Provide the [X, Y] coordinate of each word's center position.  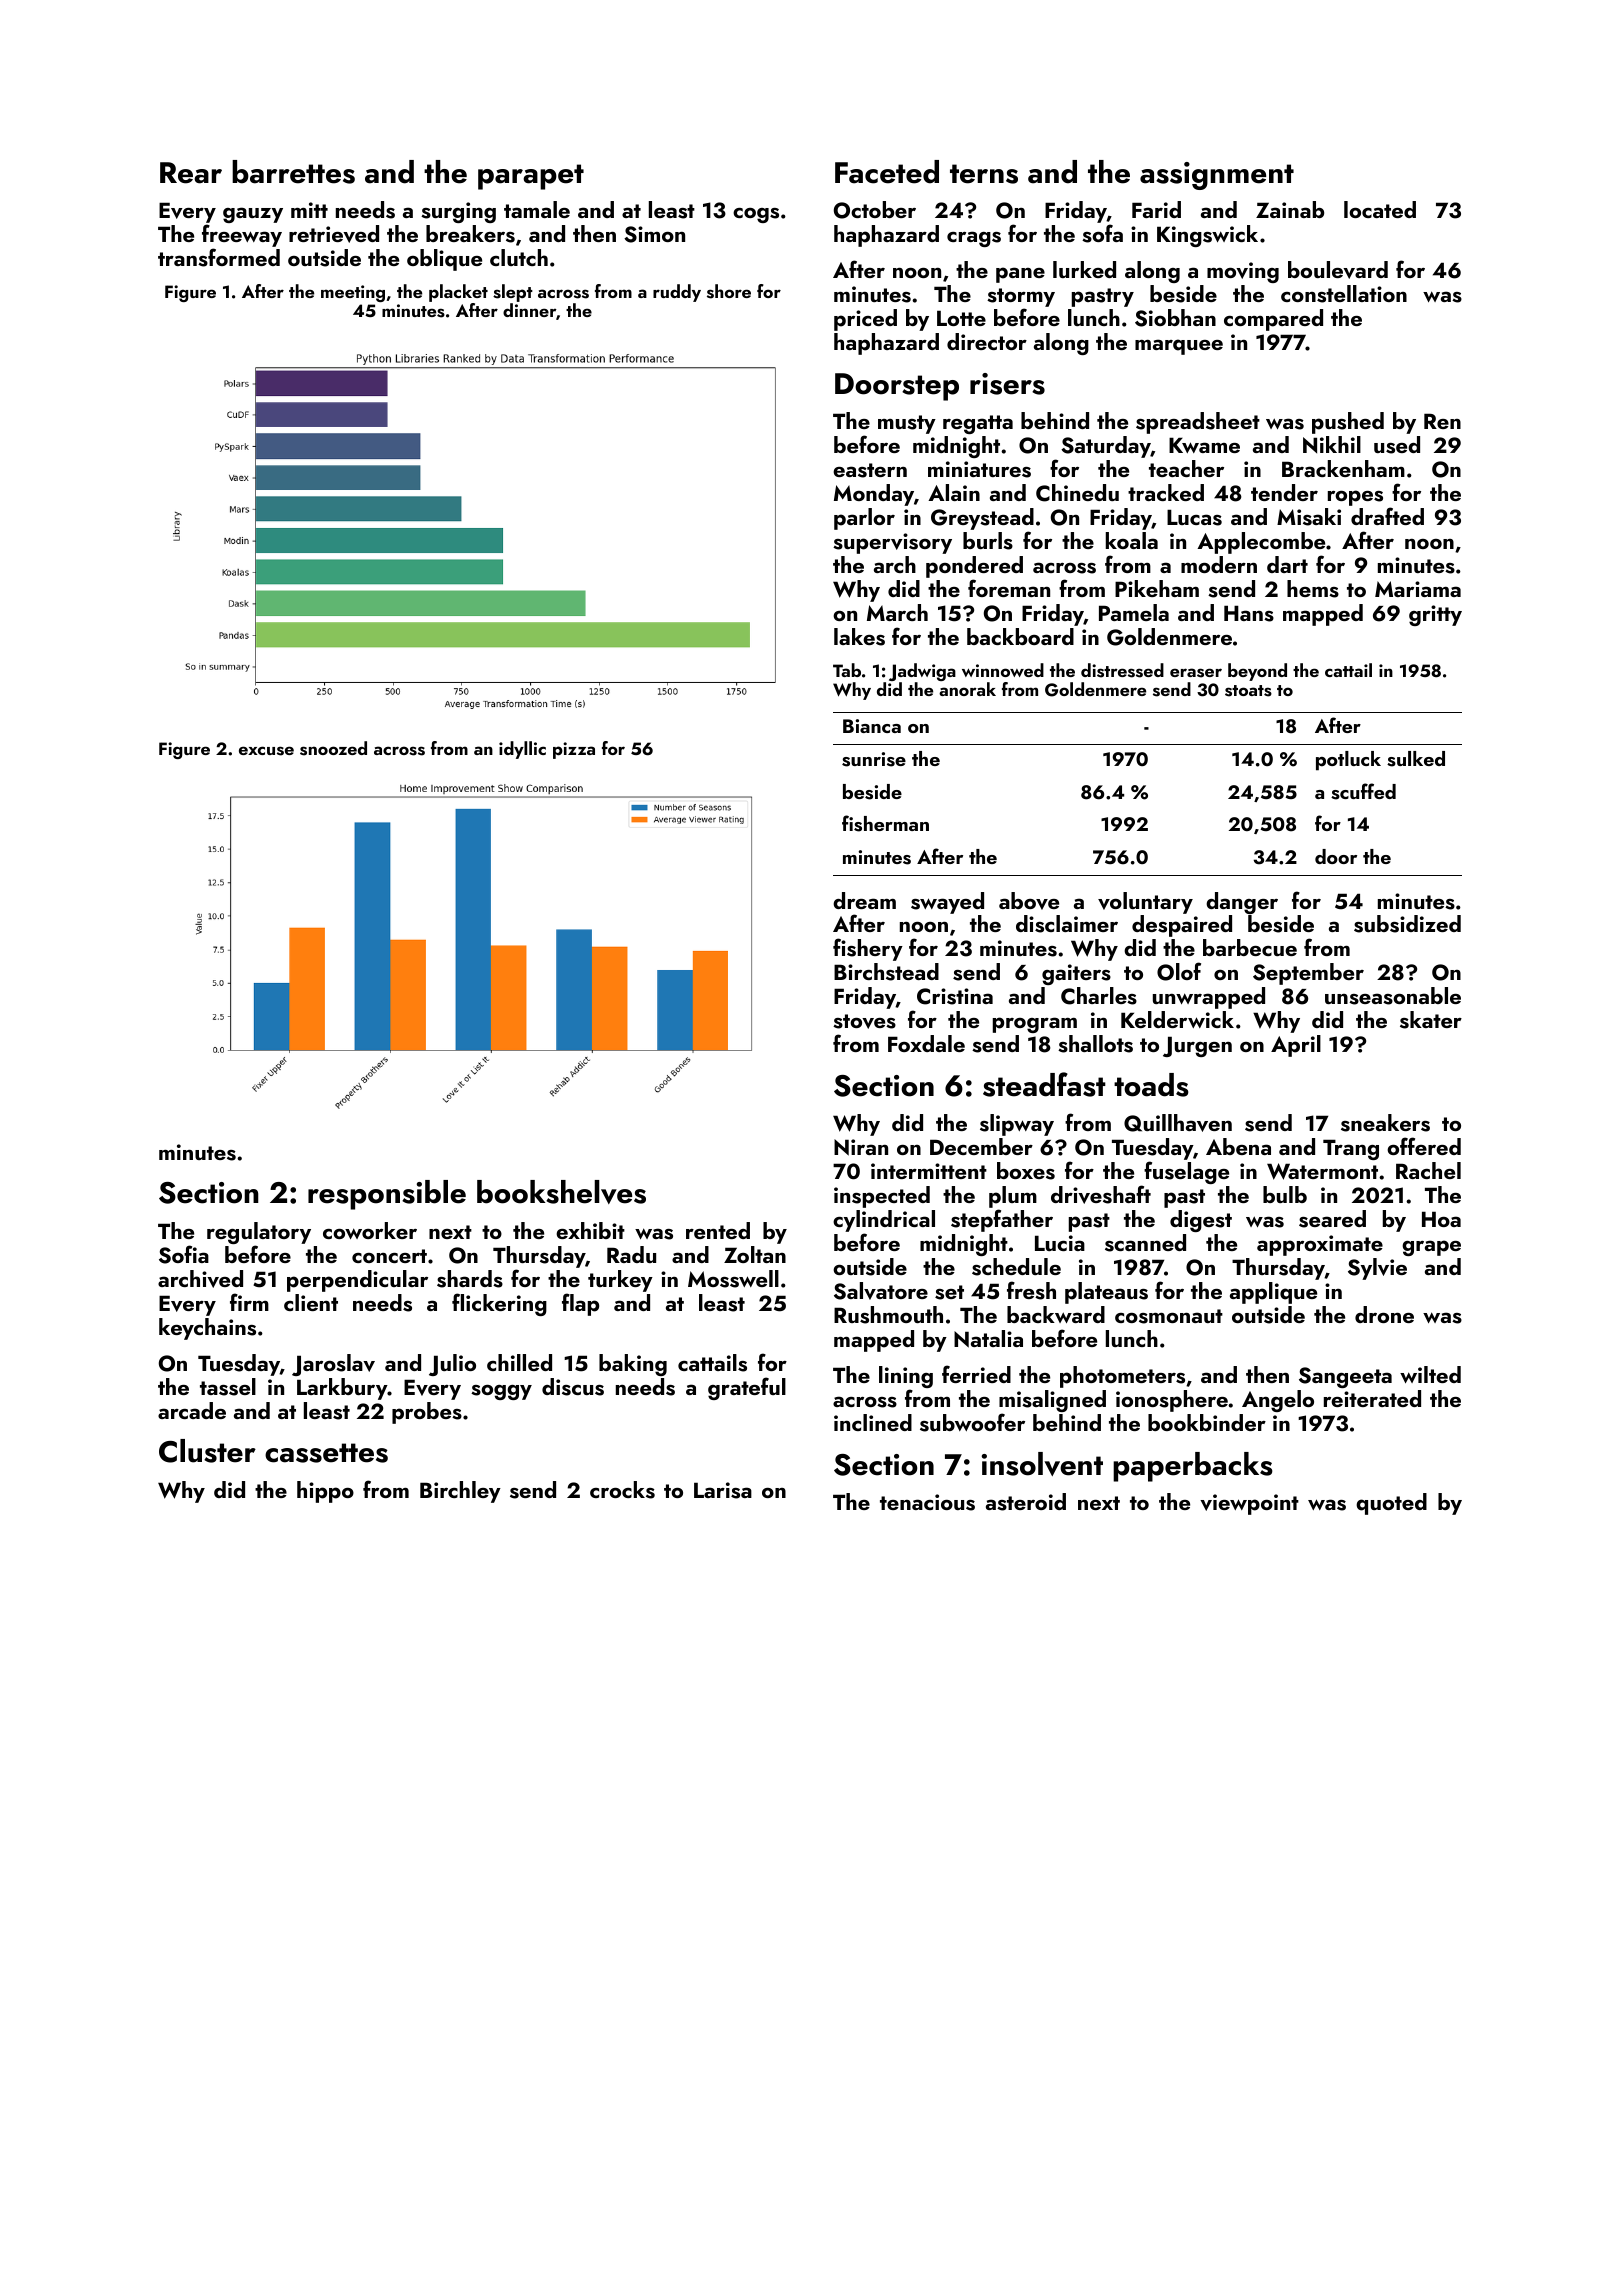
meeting [353, 293]
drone [1384, 1314]
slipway [1017, 1125]
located [1380, 209]
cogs [756, 215]
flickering [499, 1304]
